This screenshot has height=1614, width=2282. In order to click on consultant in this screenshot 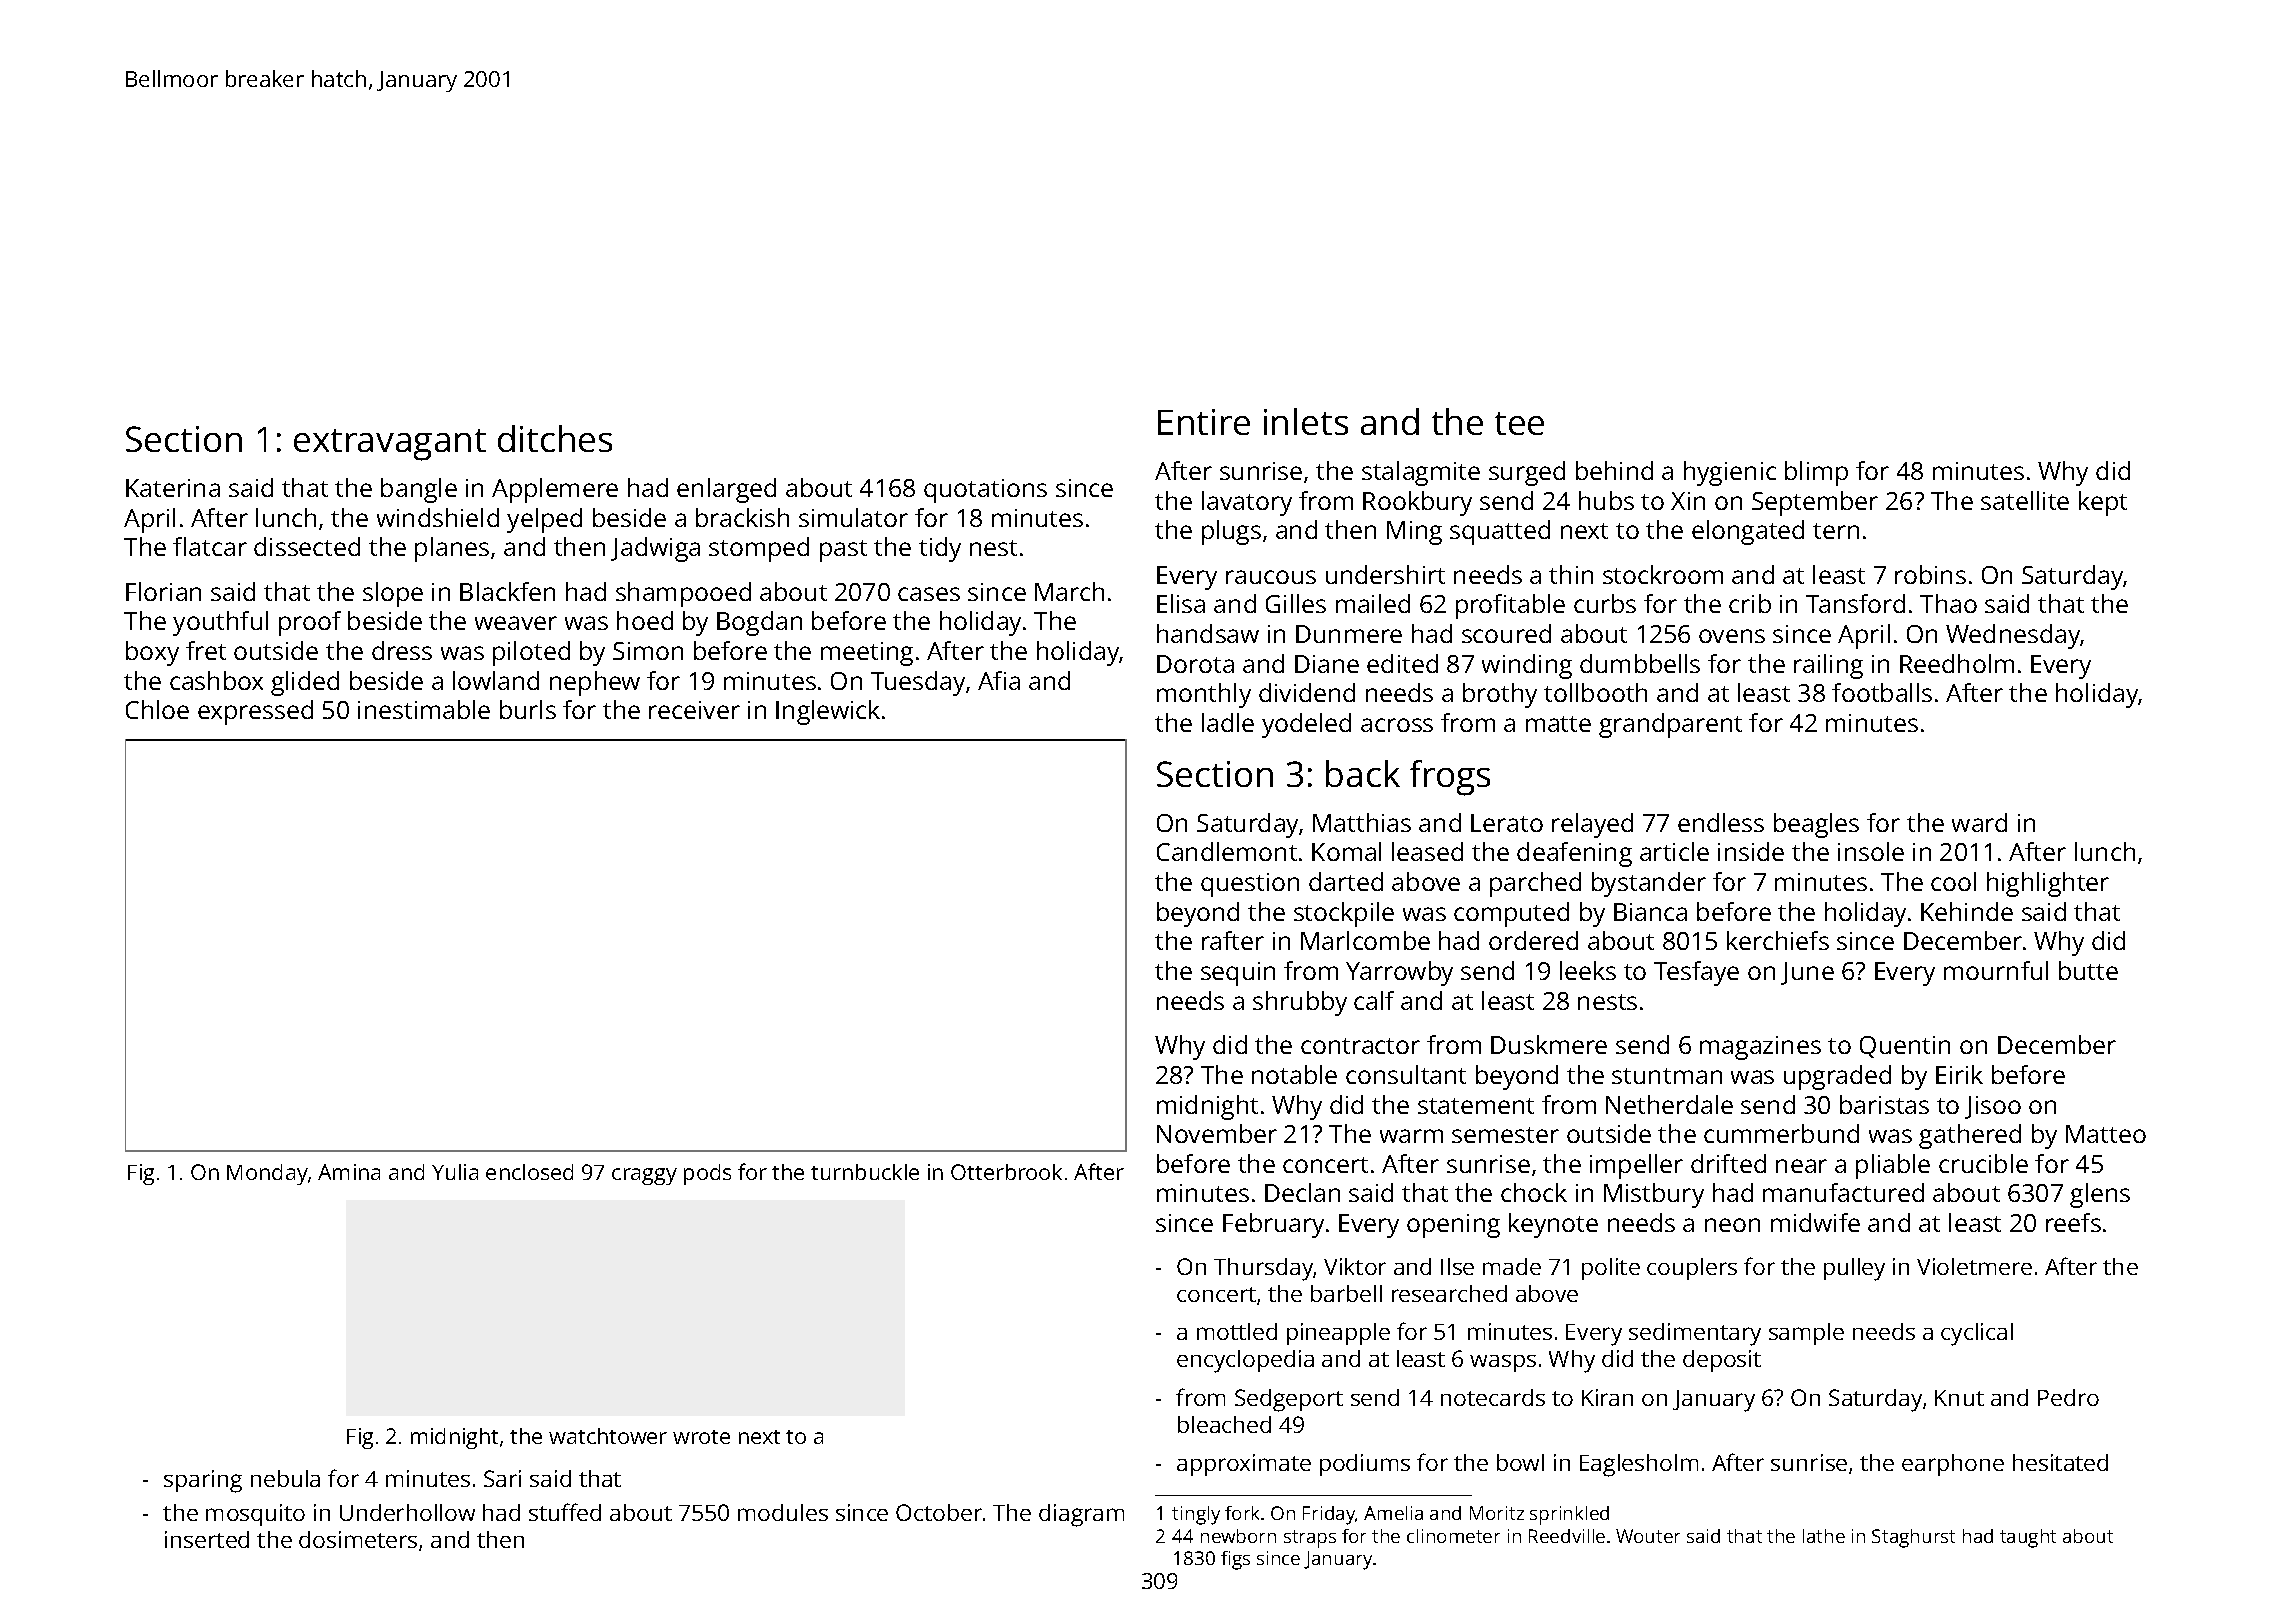, I will do `click(1406, 1074)`.
